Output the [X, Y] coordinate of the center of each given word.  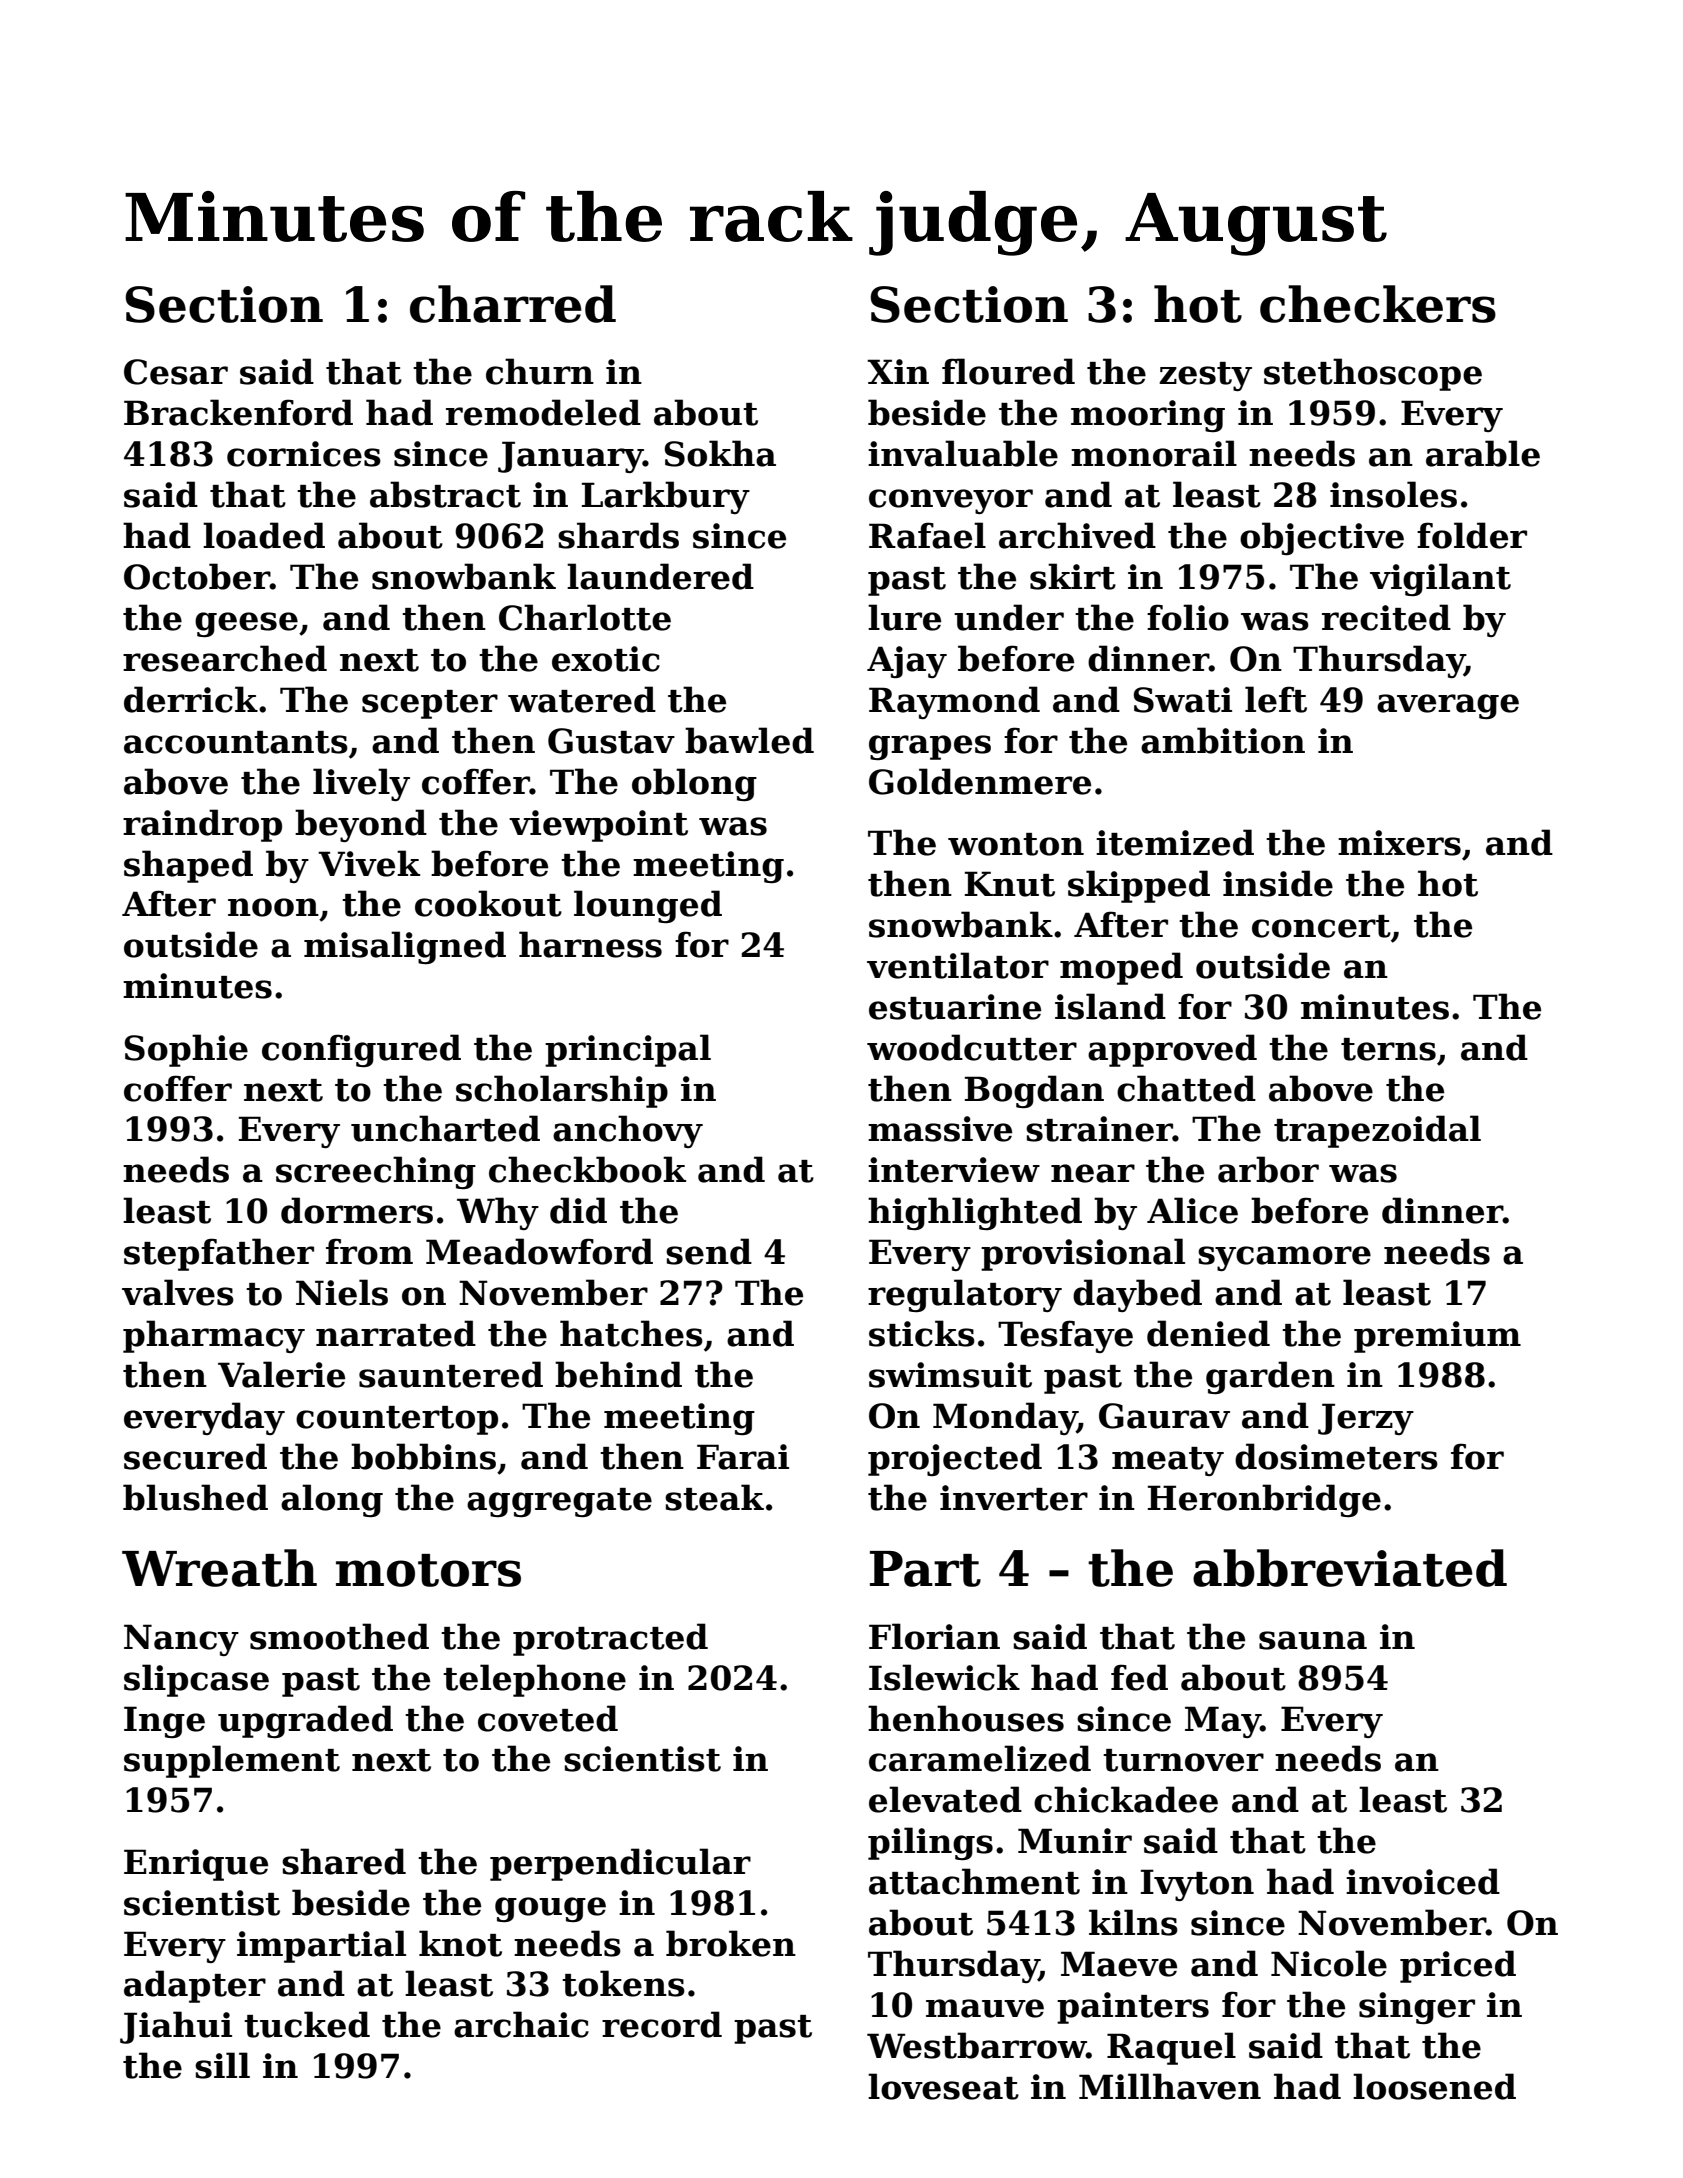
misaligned [405, 947]
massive [940, 1129]
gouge [550, 1909]
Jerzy [1366, 1419]
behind [618, 1374]
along [332, 1500]
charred [513, 304]
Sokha [720, 453]
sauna [1313, 1640]
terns [1388, 1049]
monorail [1154, 453]
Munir [1075, 1841]
